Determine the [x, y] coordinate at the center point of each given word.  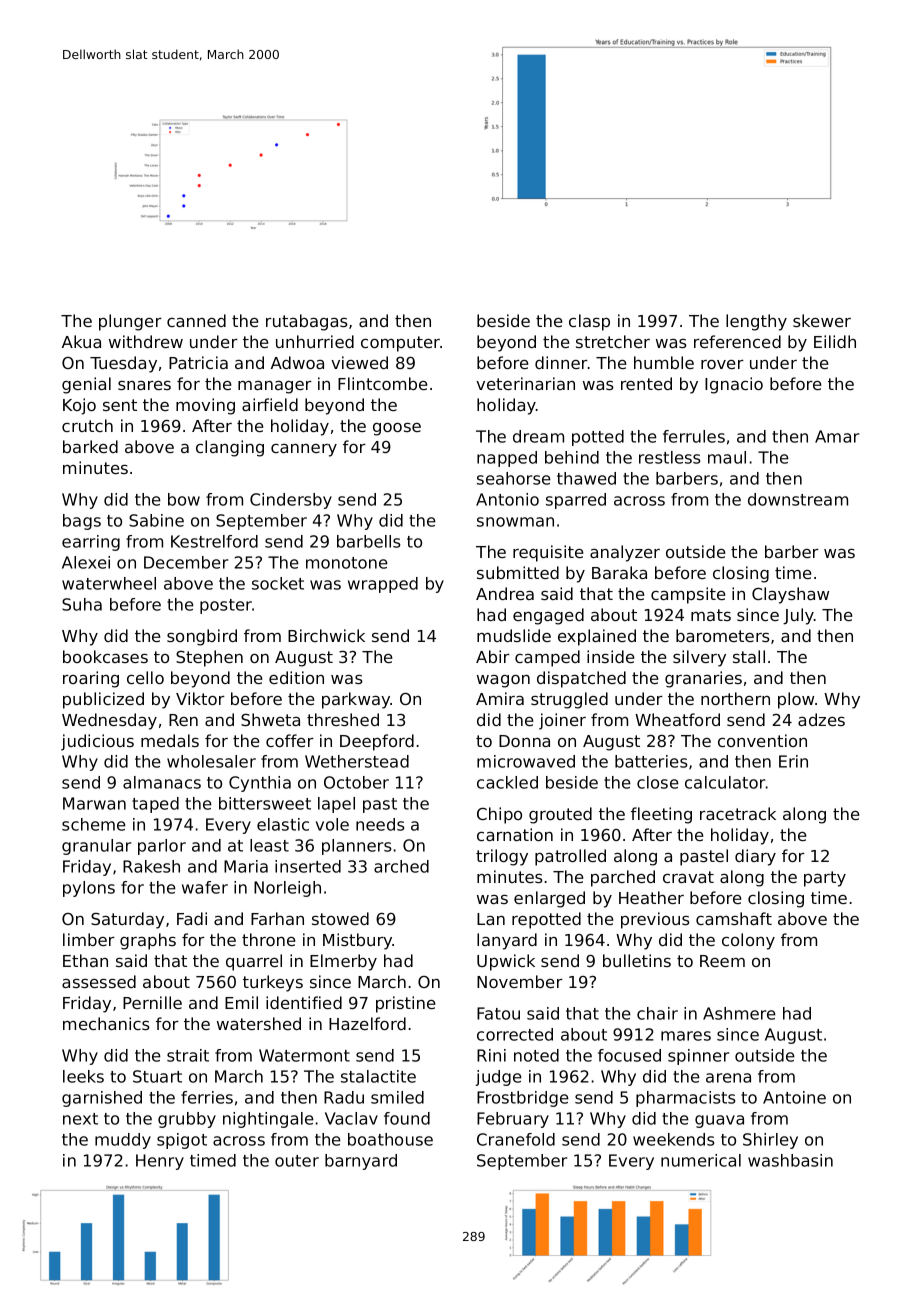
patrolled [570, 857]
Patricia [198, 362]
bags [82, 522]
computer [400, 344]
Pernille [152, 1002]
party [825, 879]
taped [155, 805]
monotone [347, 563]
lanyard [507, 941]
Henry [160, 1162]
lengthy [756, 322]
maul [727, 457]
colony [748, 941]
